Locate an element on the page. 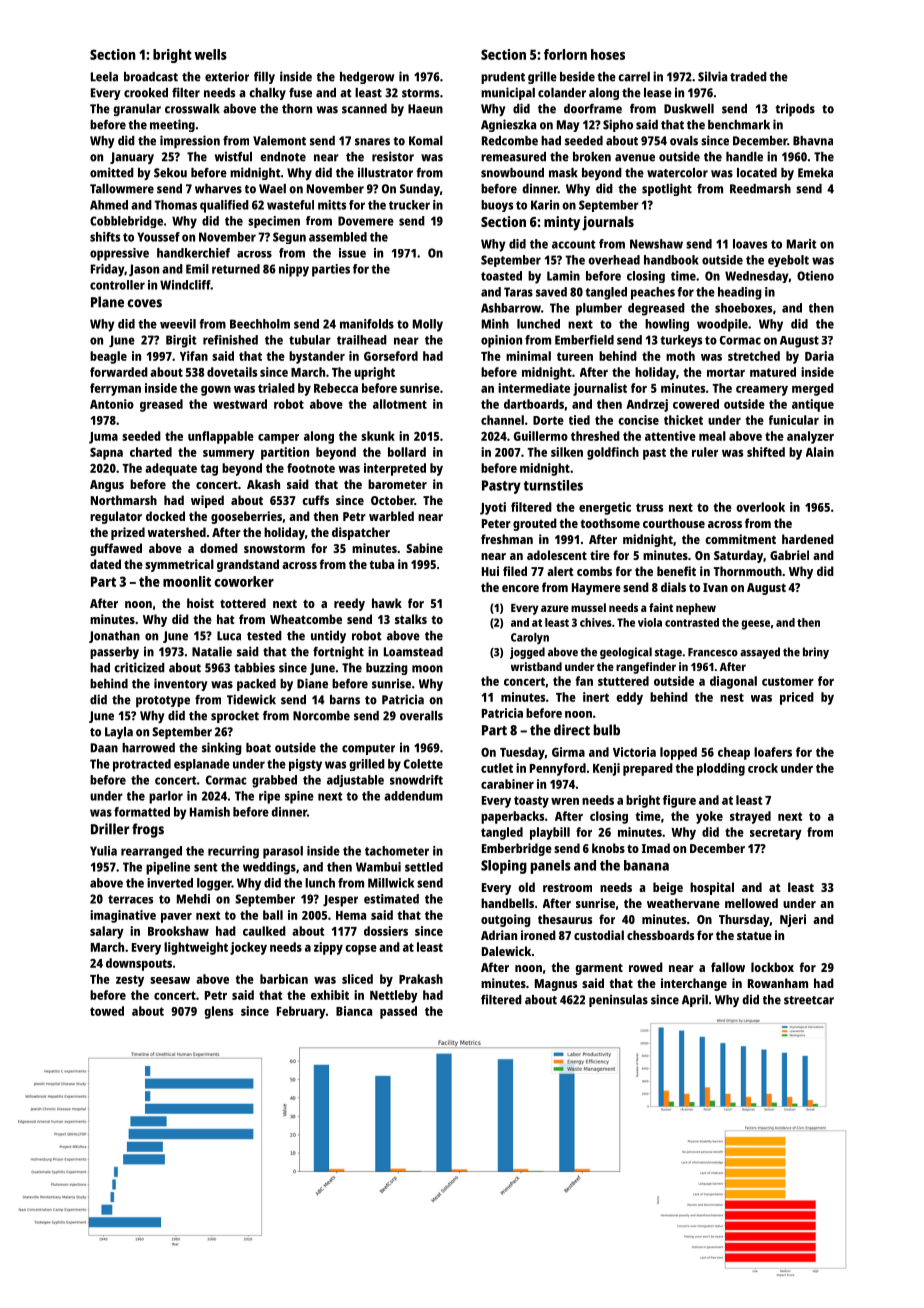  passerby is located at coordinates (114, 653).
